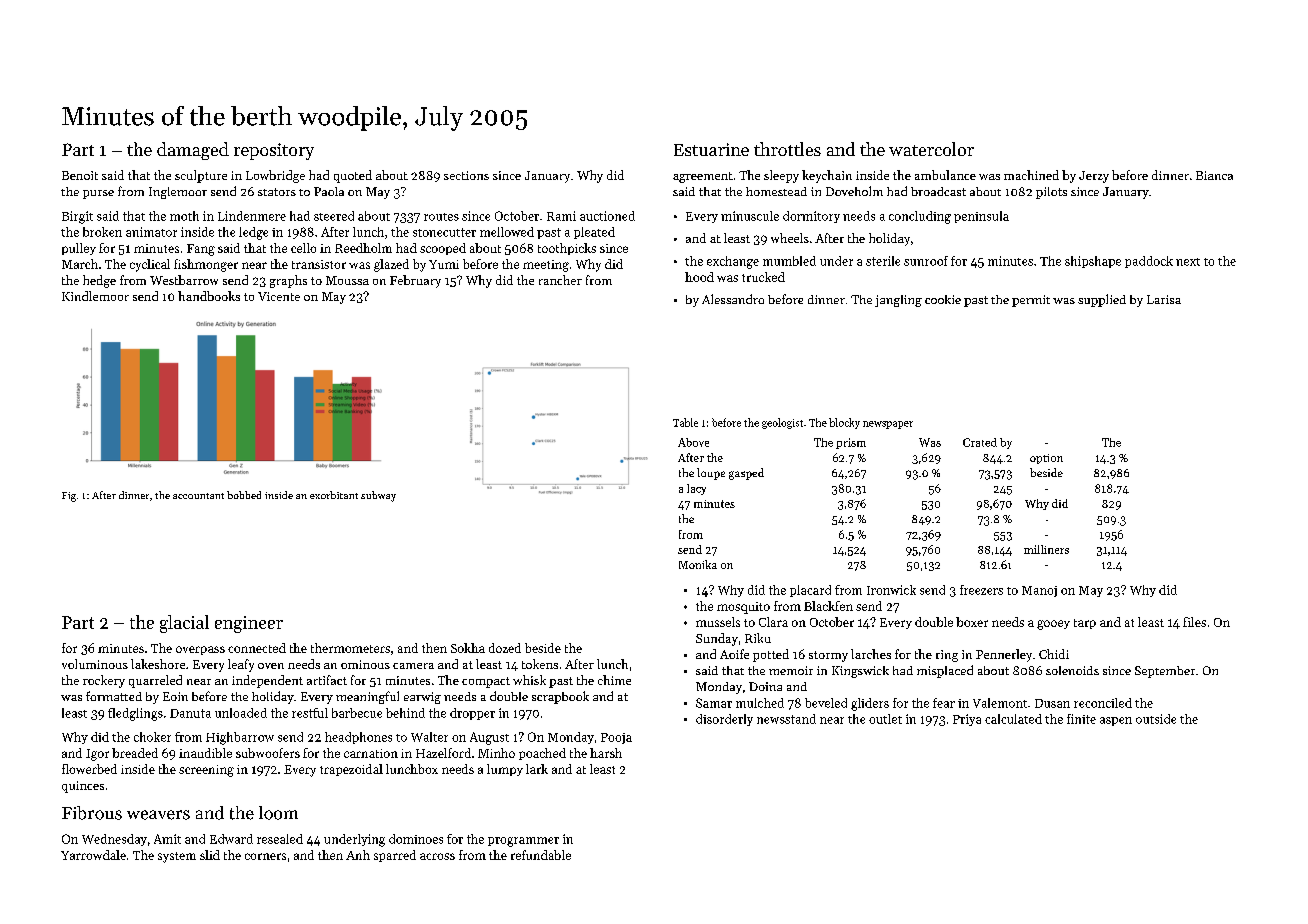 This screenshot has height=924, width=1308. Describe the element at coordinates (244, 495) in the screenshot. I see `bobbed` at that location.
